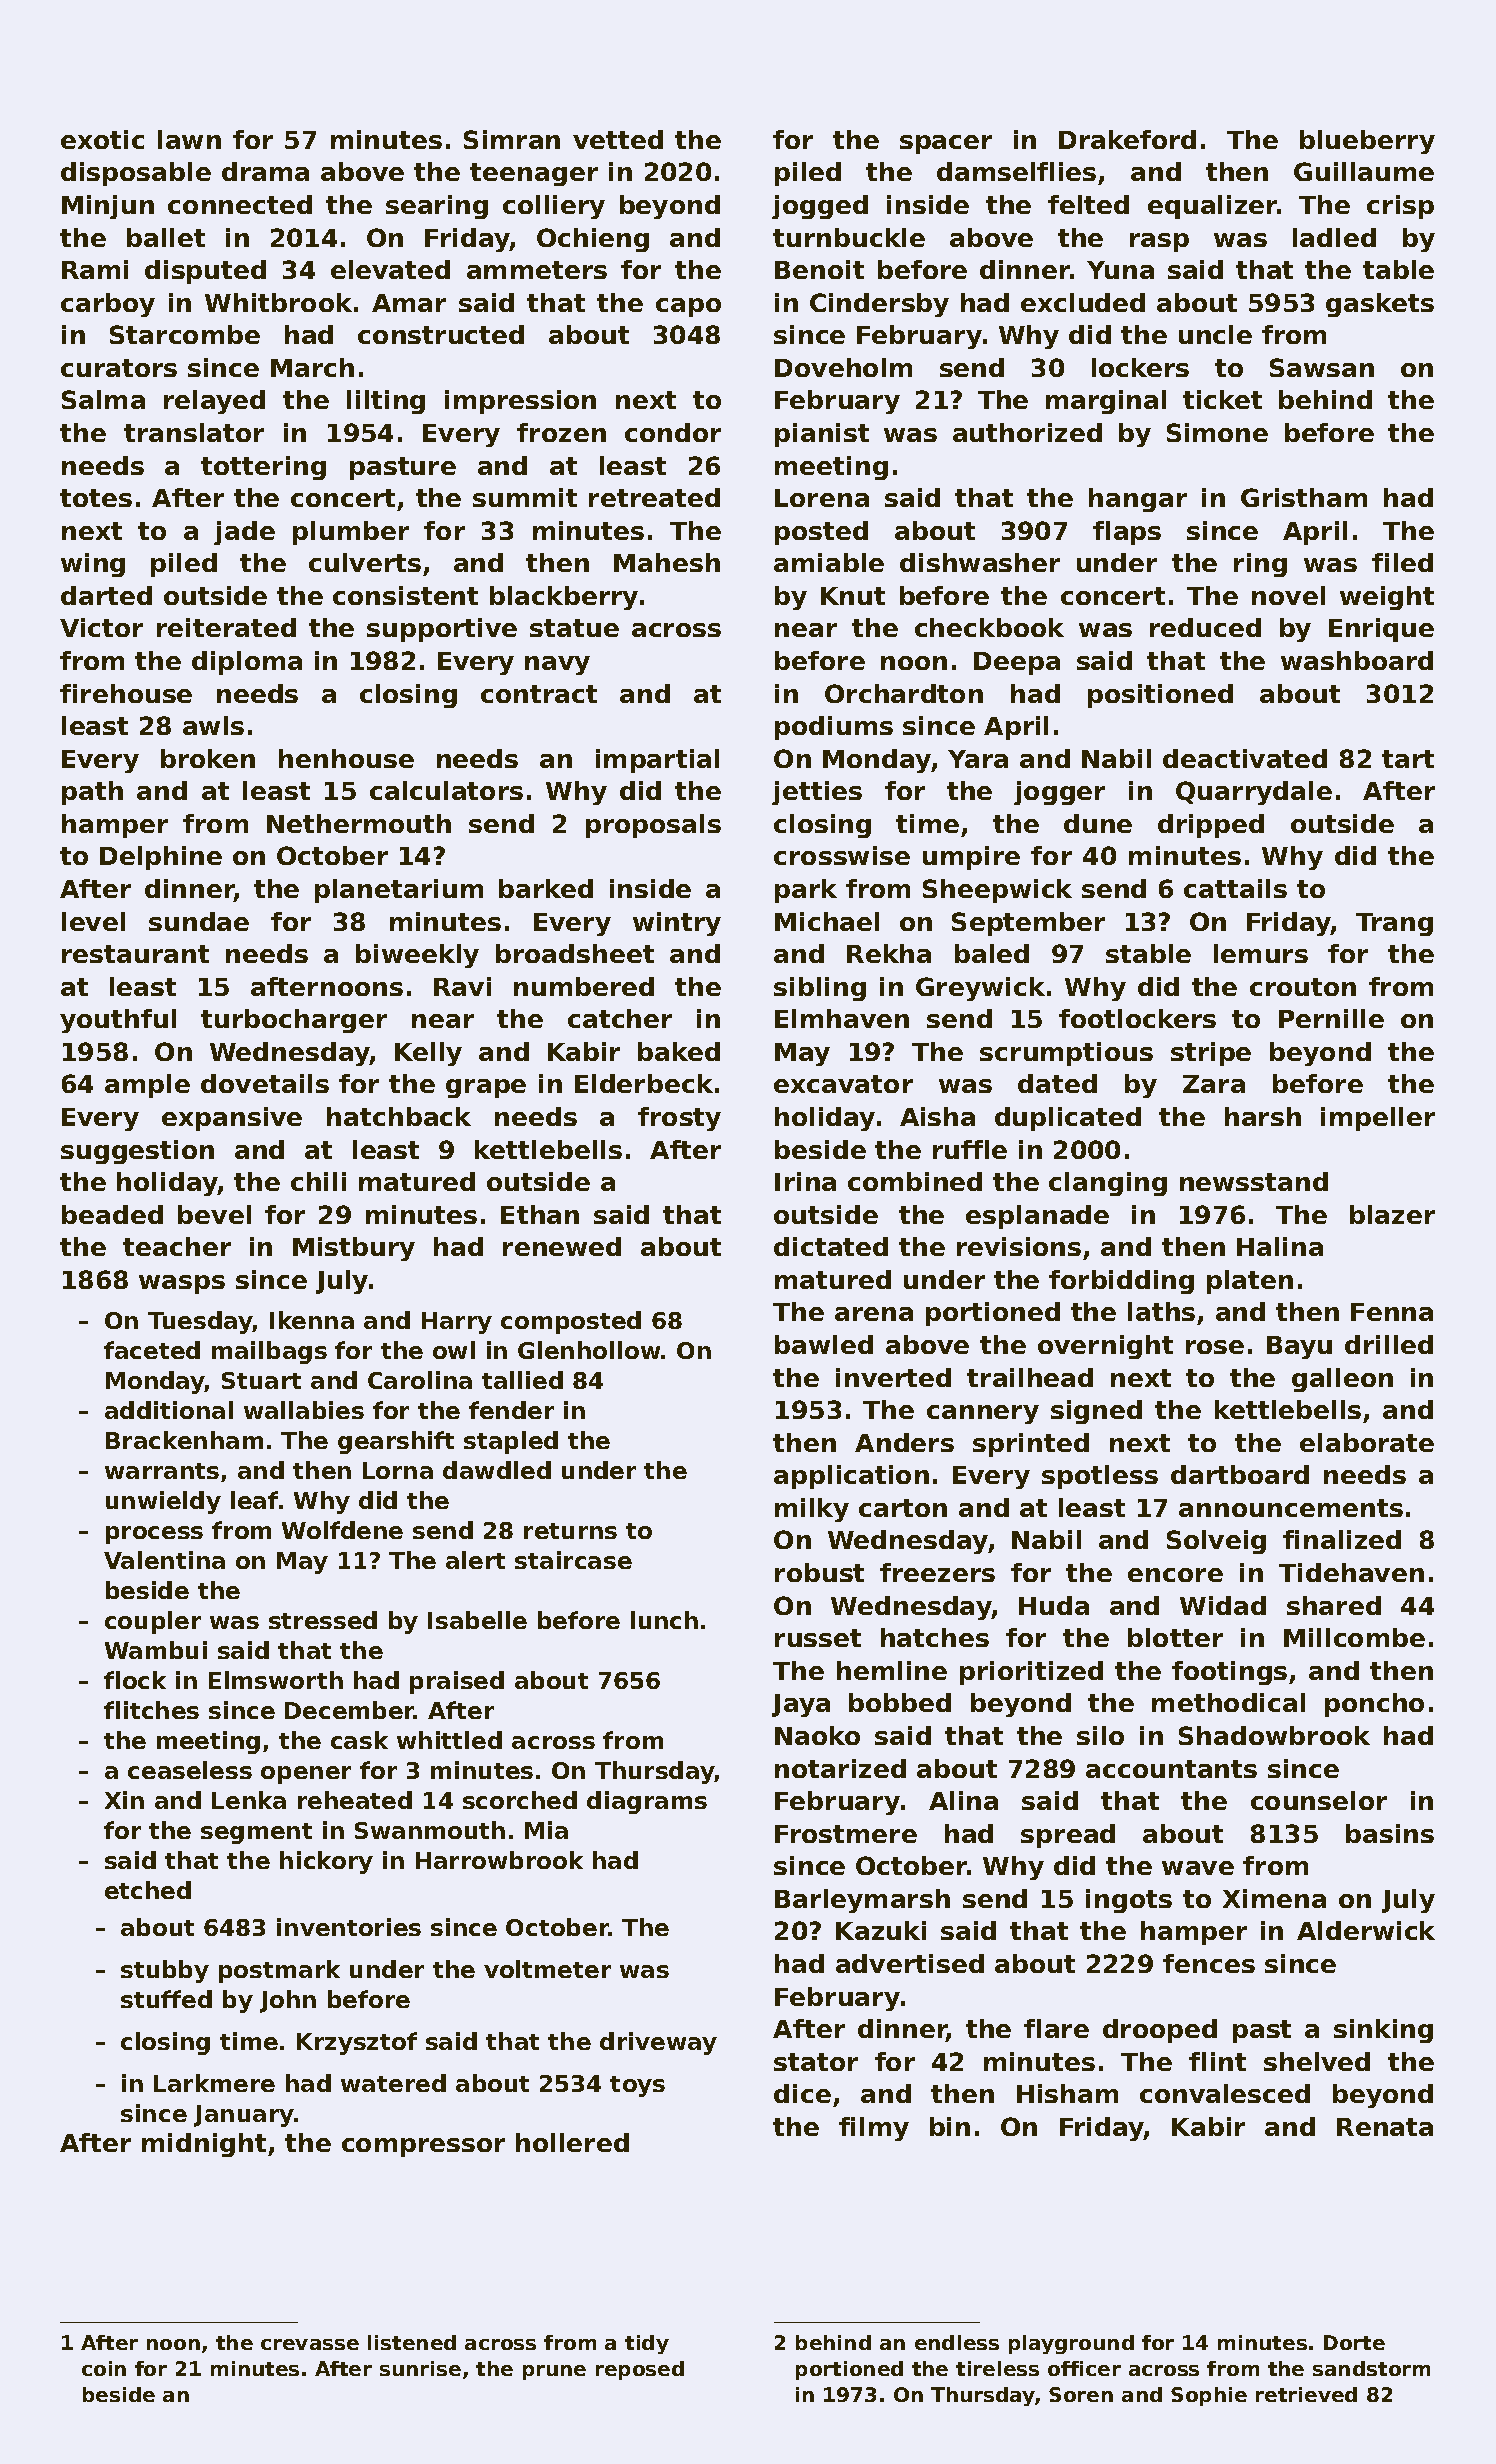 This document has height=2464, width=1496. What do you see at coordinates (540, 1214) in the document?
I see `Ethan` at bounding box center [540, 1214].
